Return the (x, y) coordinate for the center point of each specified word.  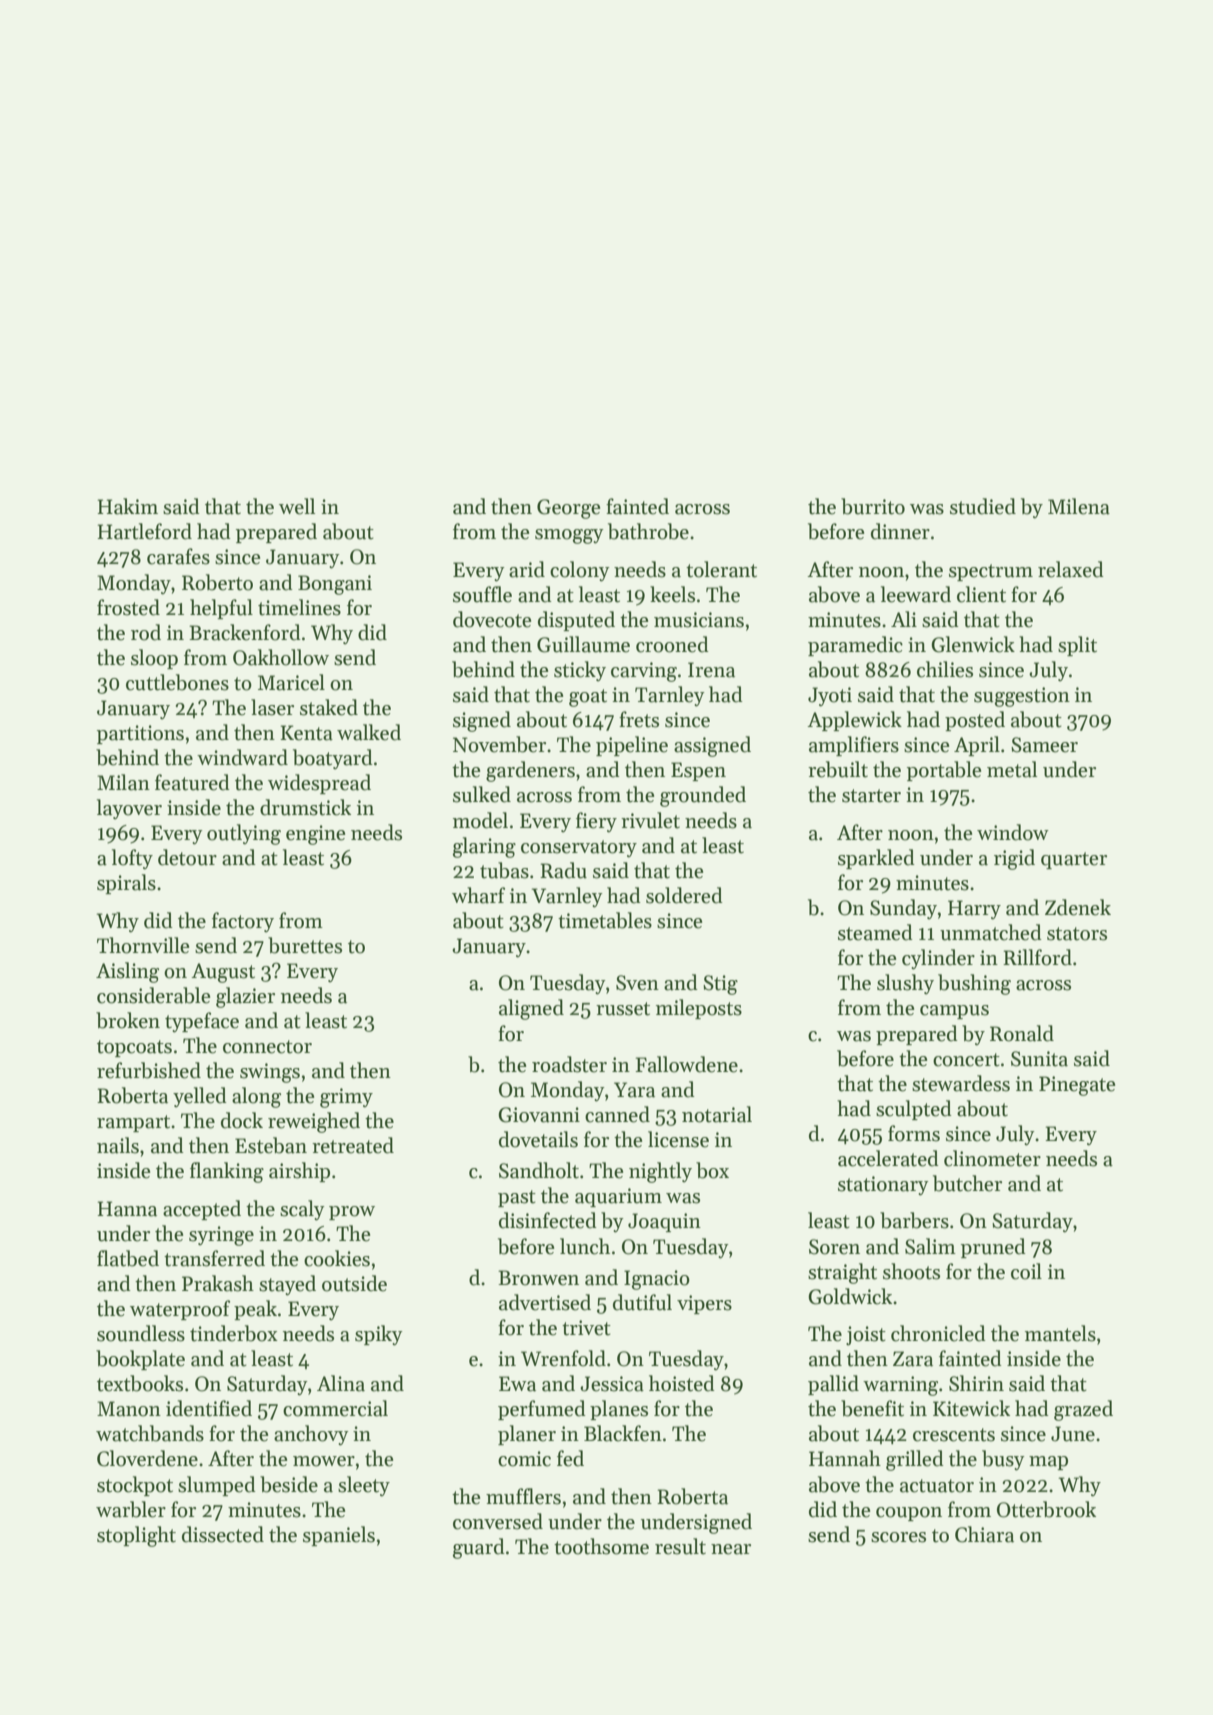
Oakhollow (281, 657)
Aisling (127, 972)
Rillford (1037, 957)
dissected (223, 1534)
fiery (596, 822)
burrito (873, 506)
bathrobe (648, 531)
